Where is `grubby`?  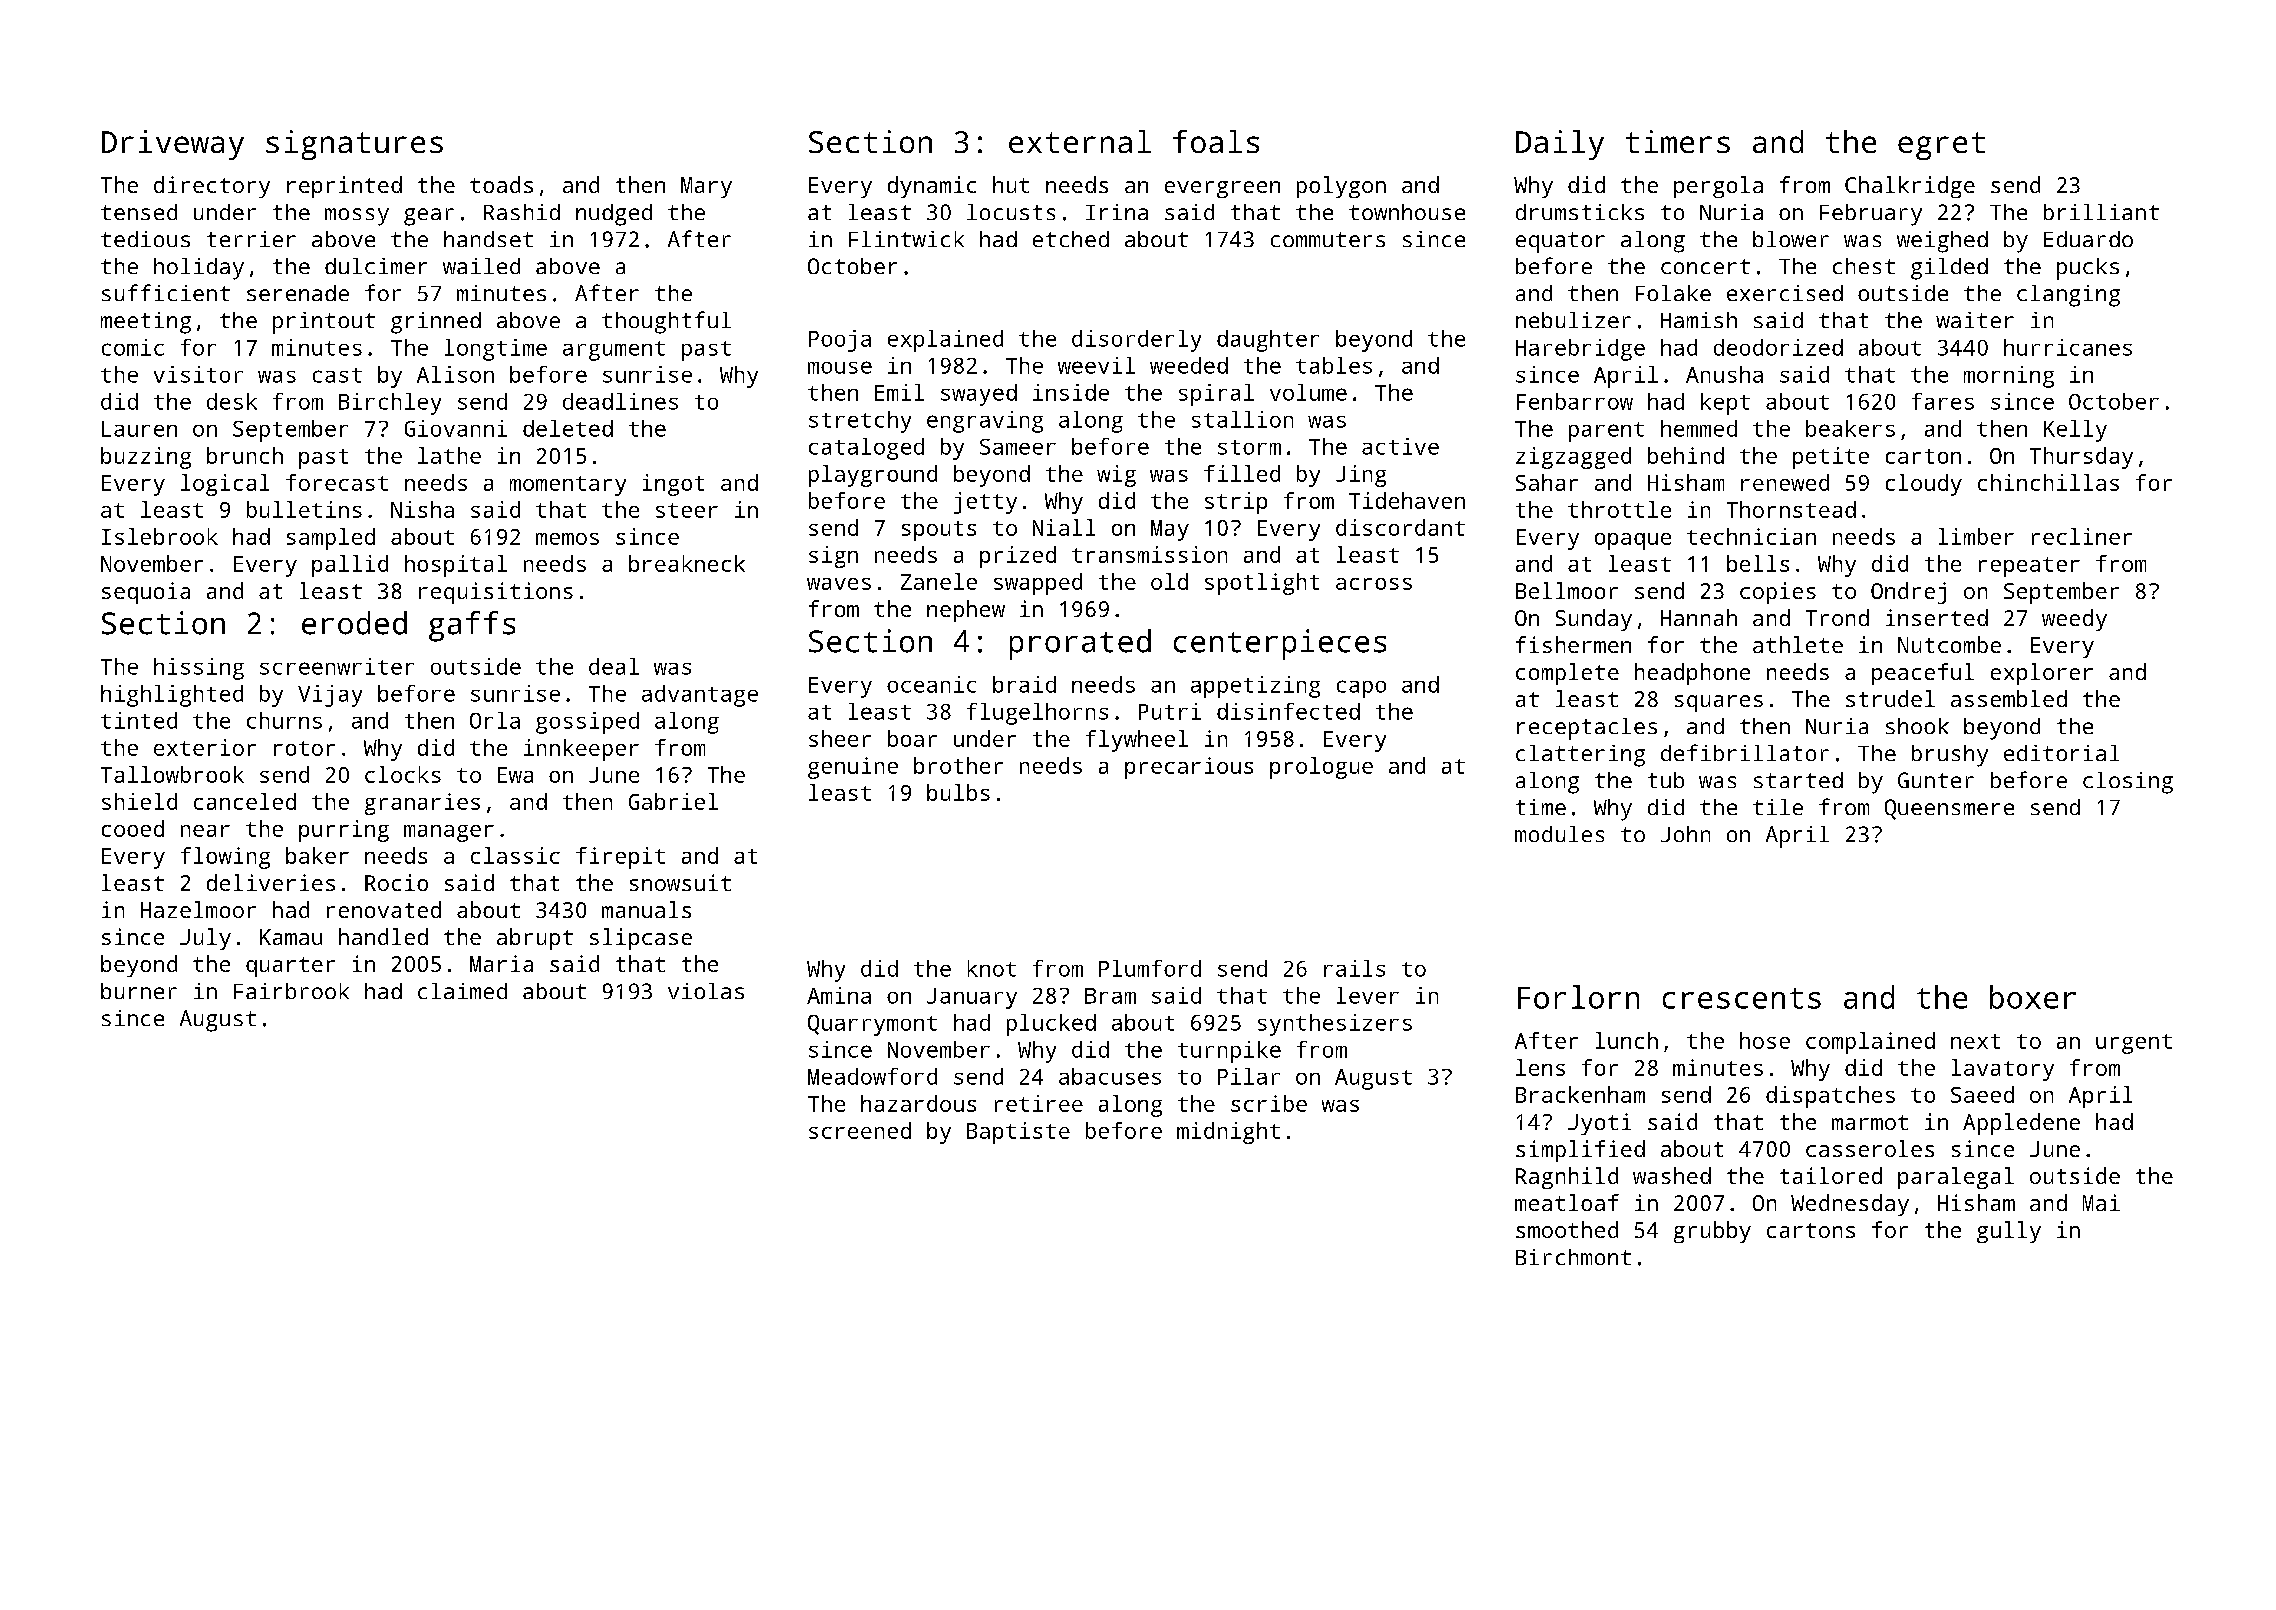
grubby is located at coordinates (1712, 1232).
